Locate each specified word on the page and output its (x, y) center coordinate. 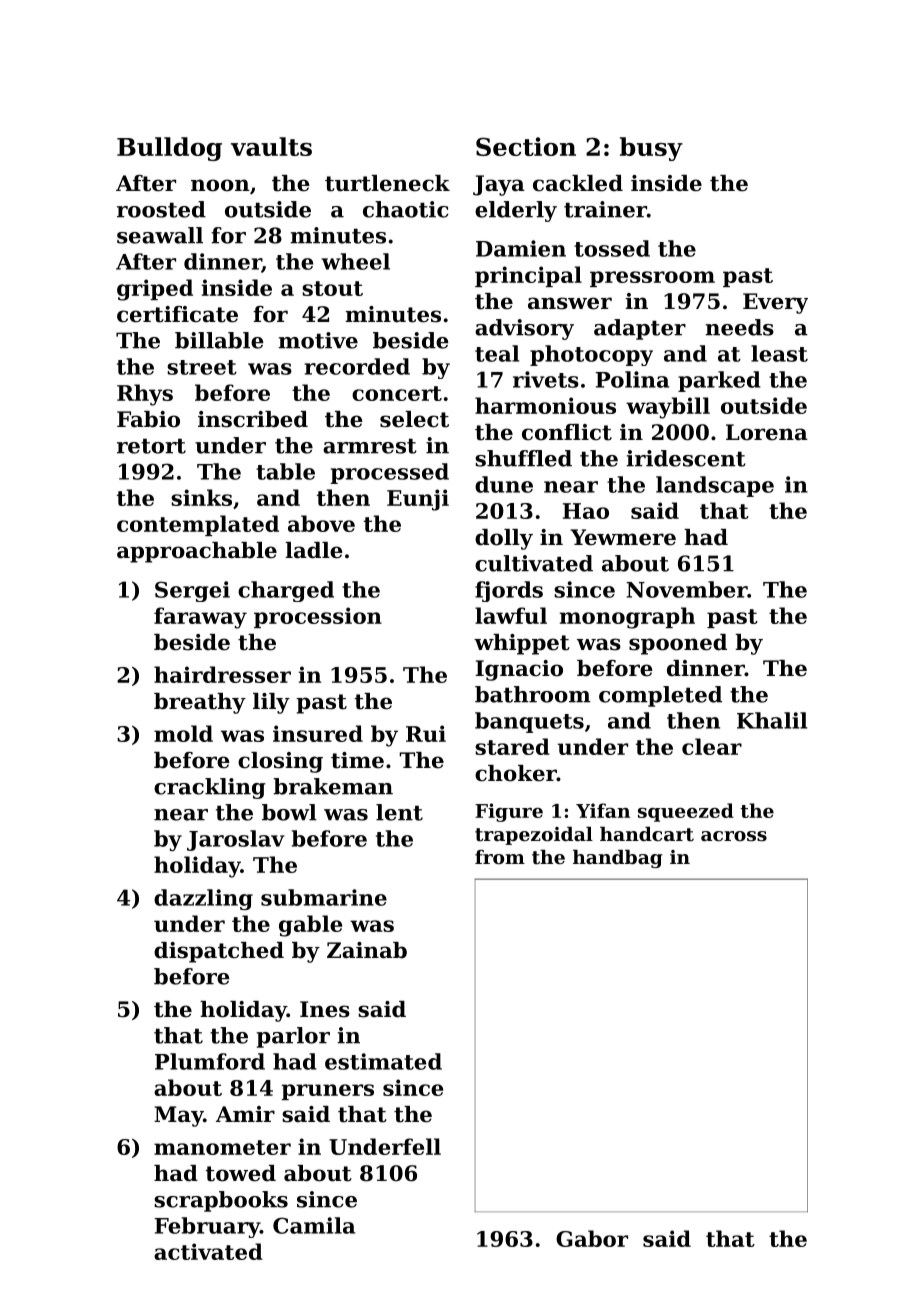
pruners (327, 1092)
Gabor (592, 1238)
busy (651, 149)
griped (155, 290)
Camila (314, 1225)
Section (526, 146)
